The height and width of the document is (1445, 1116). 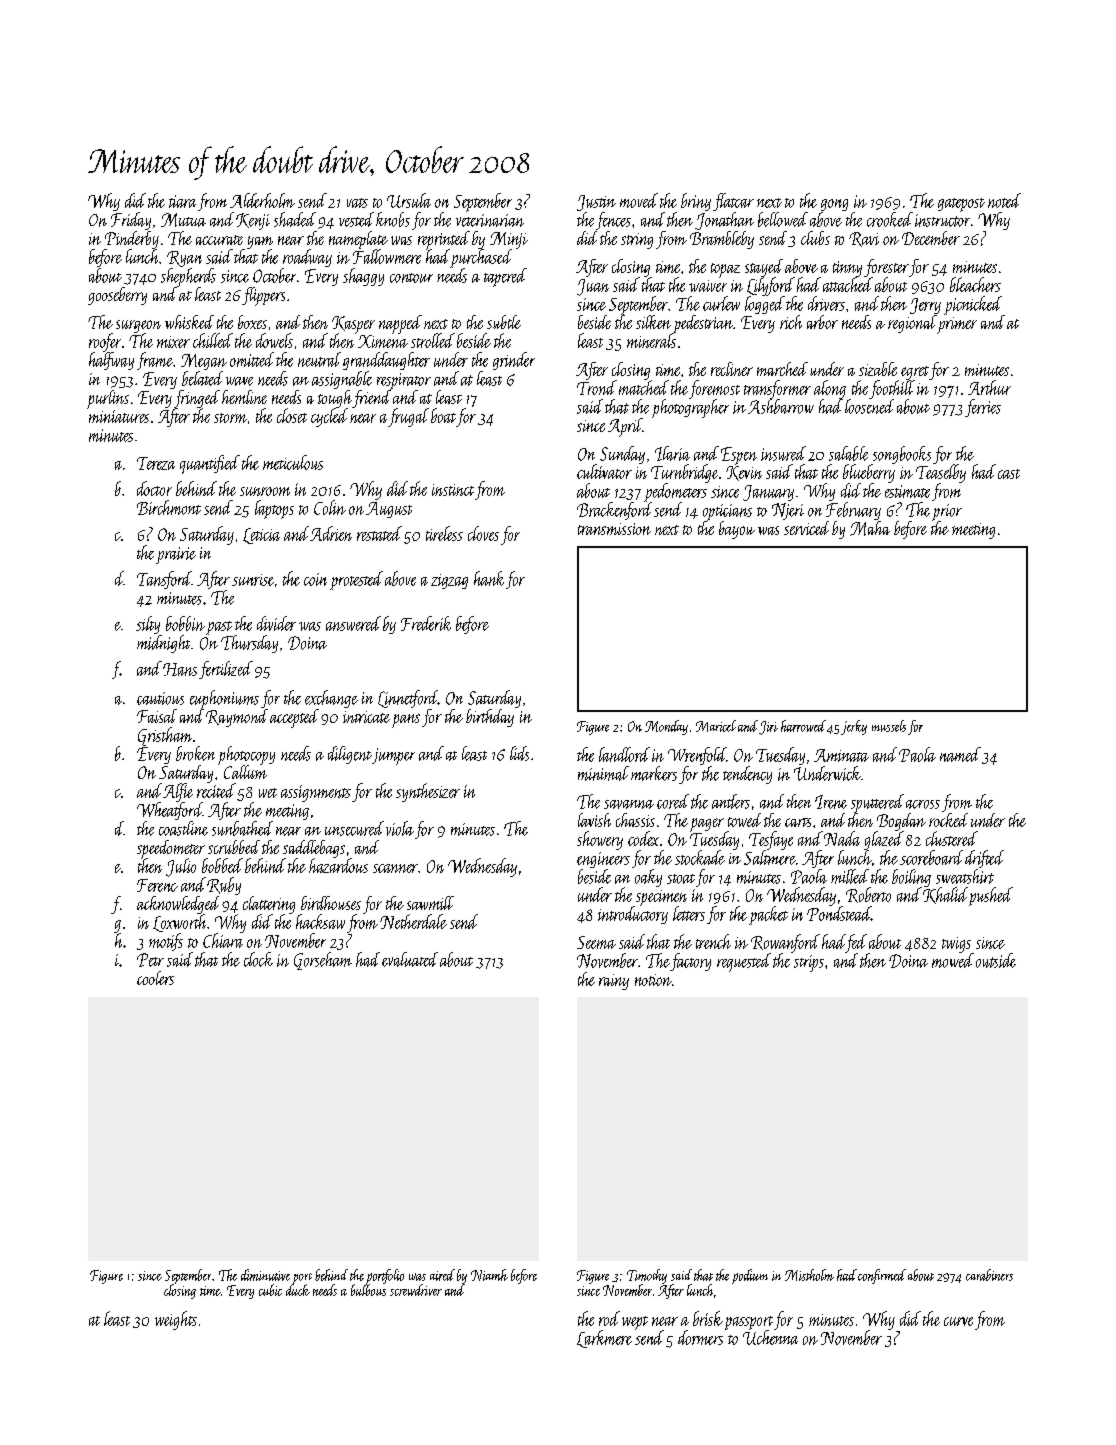 I want to click on coin, so click(x=315, y=579).
